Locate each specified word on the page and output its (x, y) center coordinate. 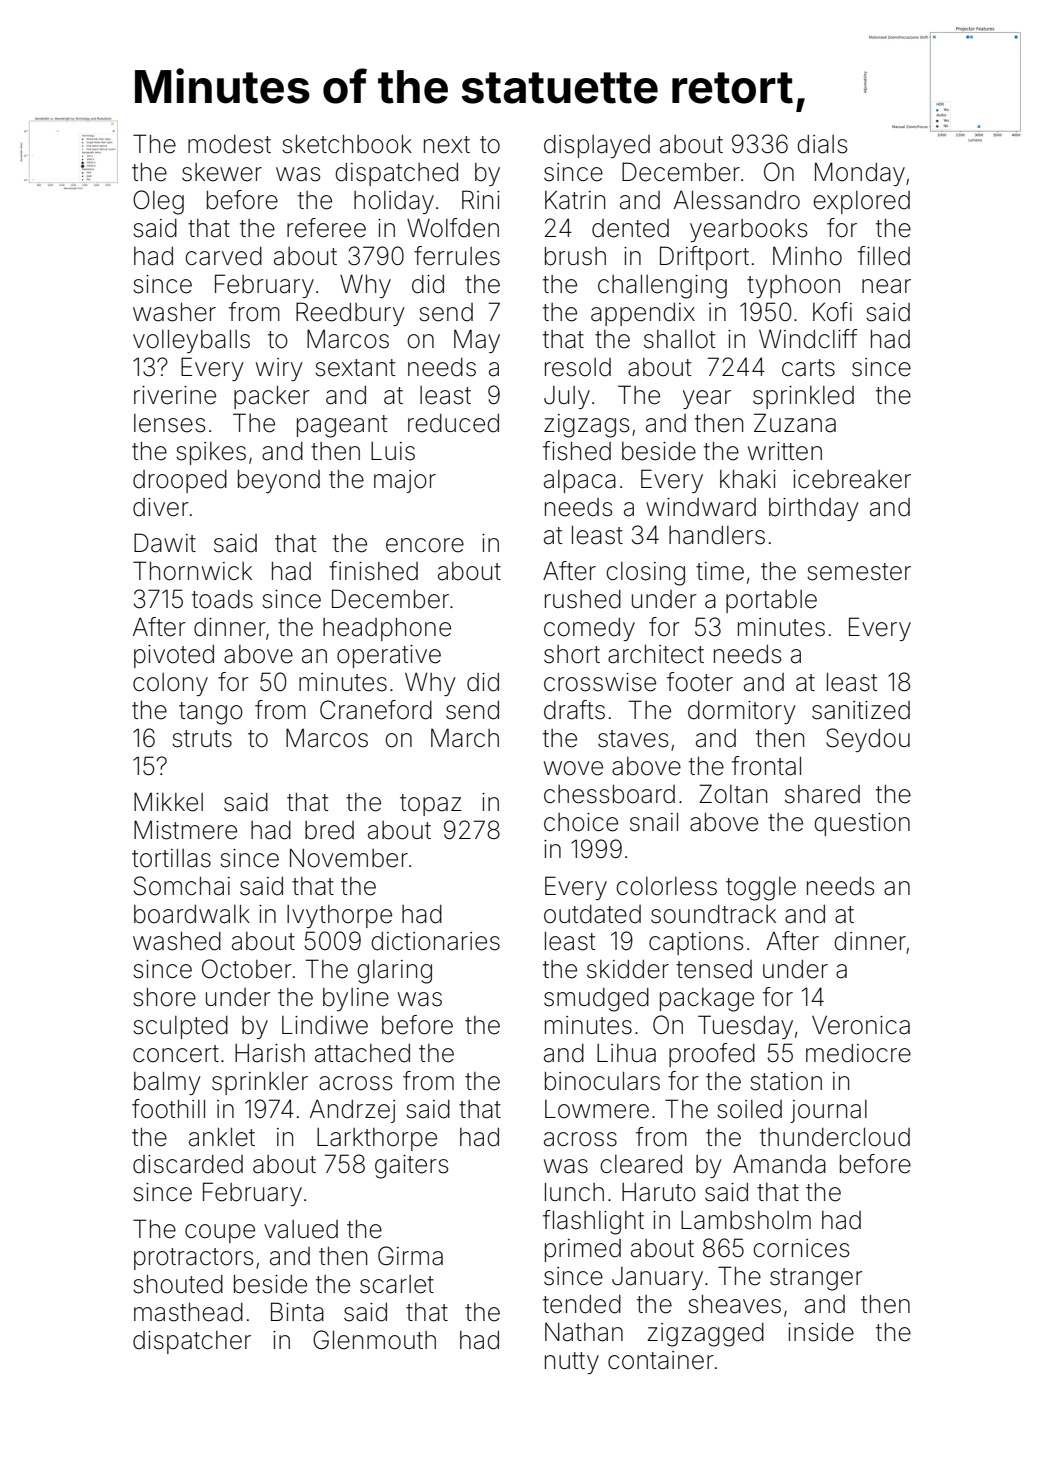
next (447, 145)
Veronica (861, 1025)
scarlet (397, 1284)
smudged (596, 1000)
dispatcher (192, 1342)
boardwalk (192, 914)
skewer (222, 172)
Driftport (704, 258)
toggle (761, 889)
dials (822, 144)
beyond (279, 481)
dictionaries (435, 941)
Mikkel (168, 802)
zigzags (586, 426)
